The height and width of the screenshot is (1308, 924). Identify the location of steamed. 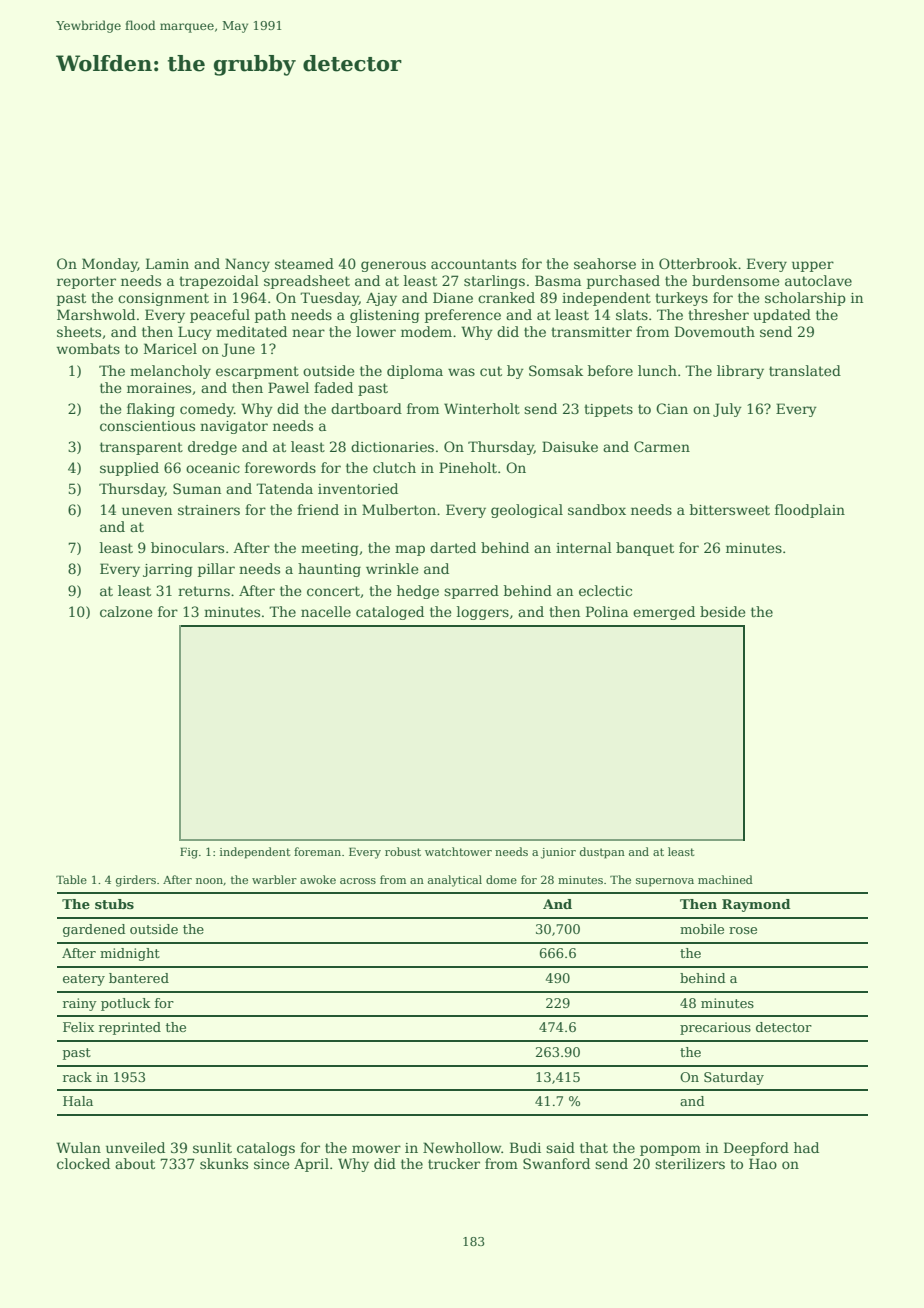
(304, 263).
